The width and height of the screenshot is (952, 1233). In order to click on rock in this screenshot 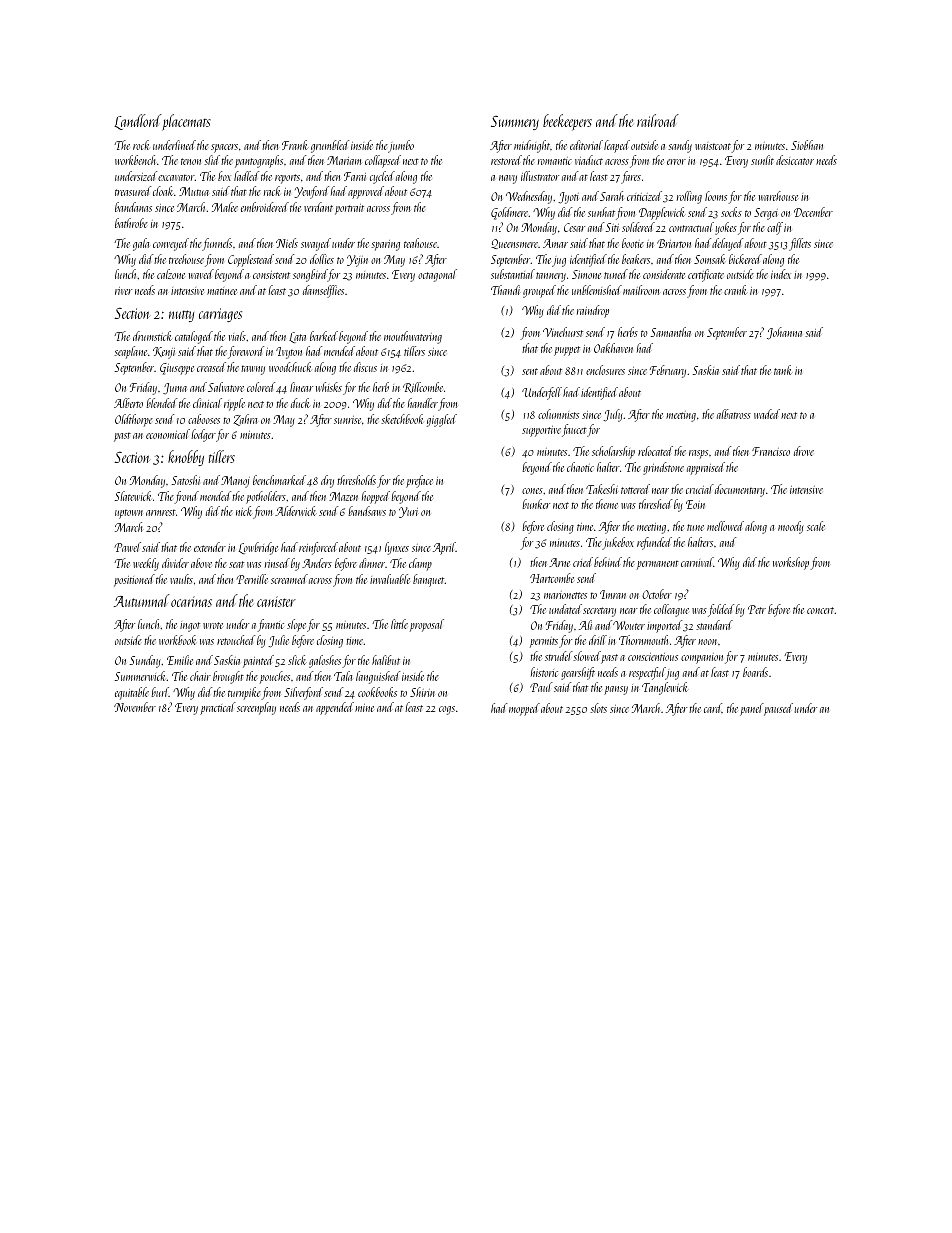, I will do `click(141, 145)`.
